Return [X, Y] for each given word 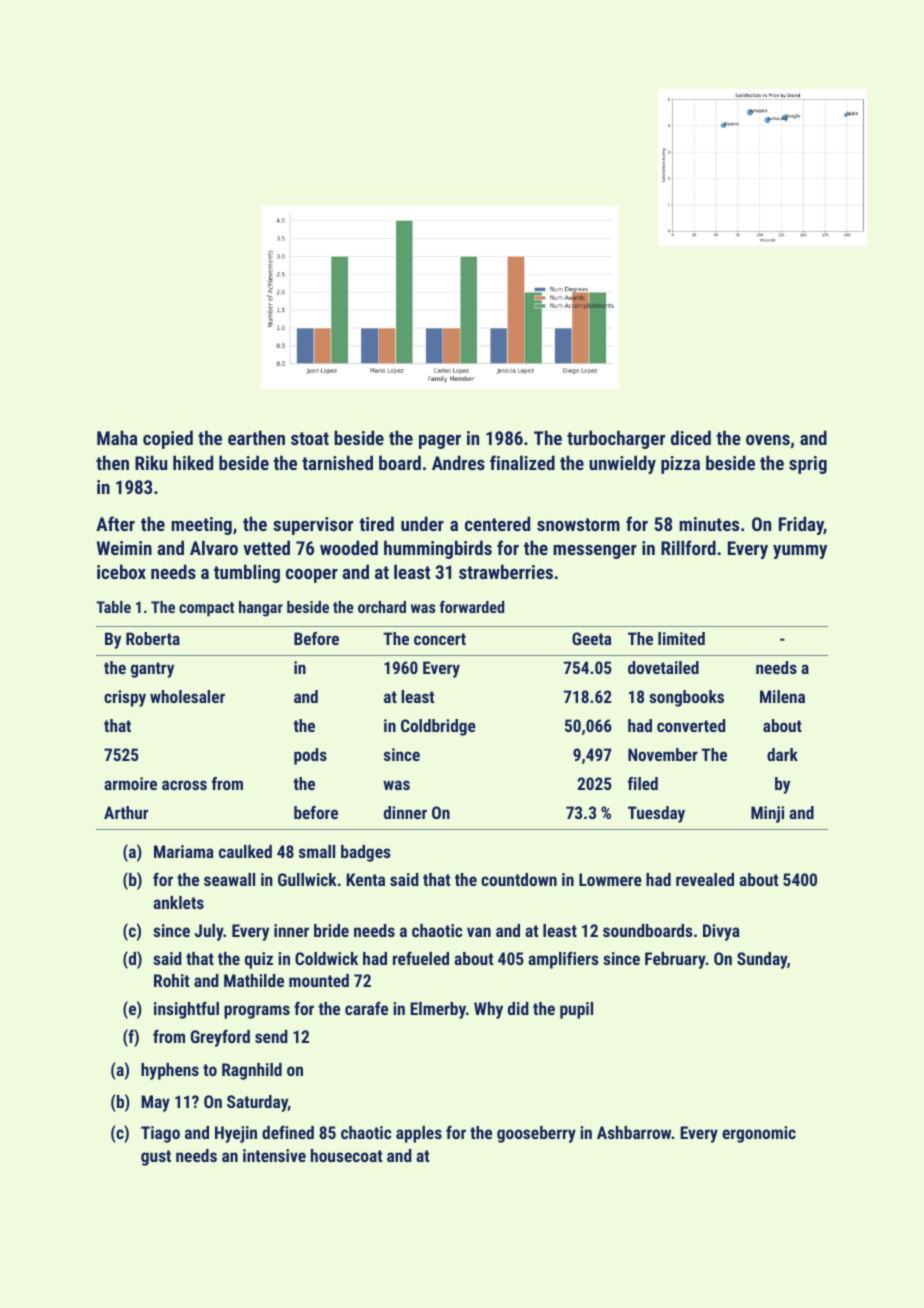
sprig [808, 465]
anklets [178, 902]
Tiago [160, 1134]
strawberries [506, 571]
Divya [721, 932]
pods [310, 756]
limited [681, 638]
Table [113, 607]
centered [497, 523]
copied [168, 439]
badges [366, 853]
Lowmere [610, 879]
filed [643, 783]
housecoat [346, 1155]
